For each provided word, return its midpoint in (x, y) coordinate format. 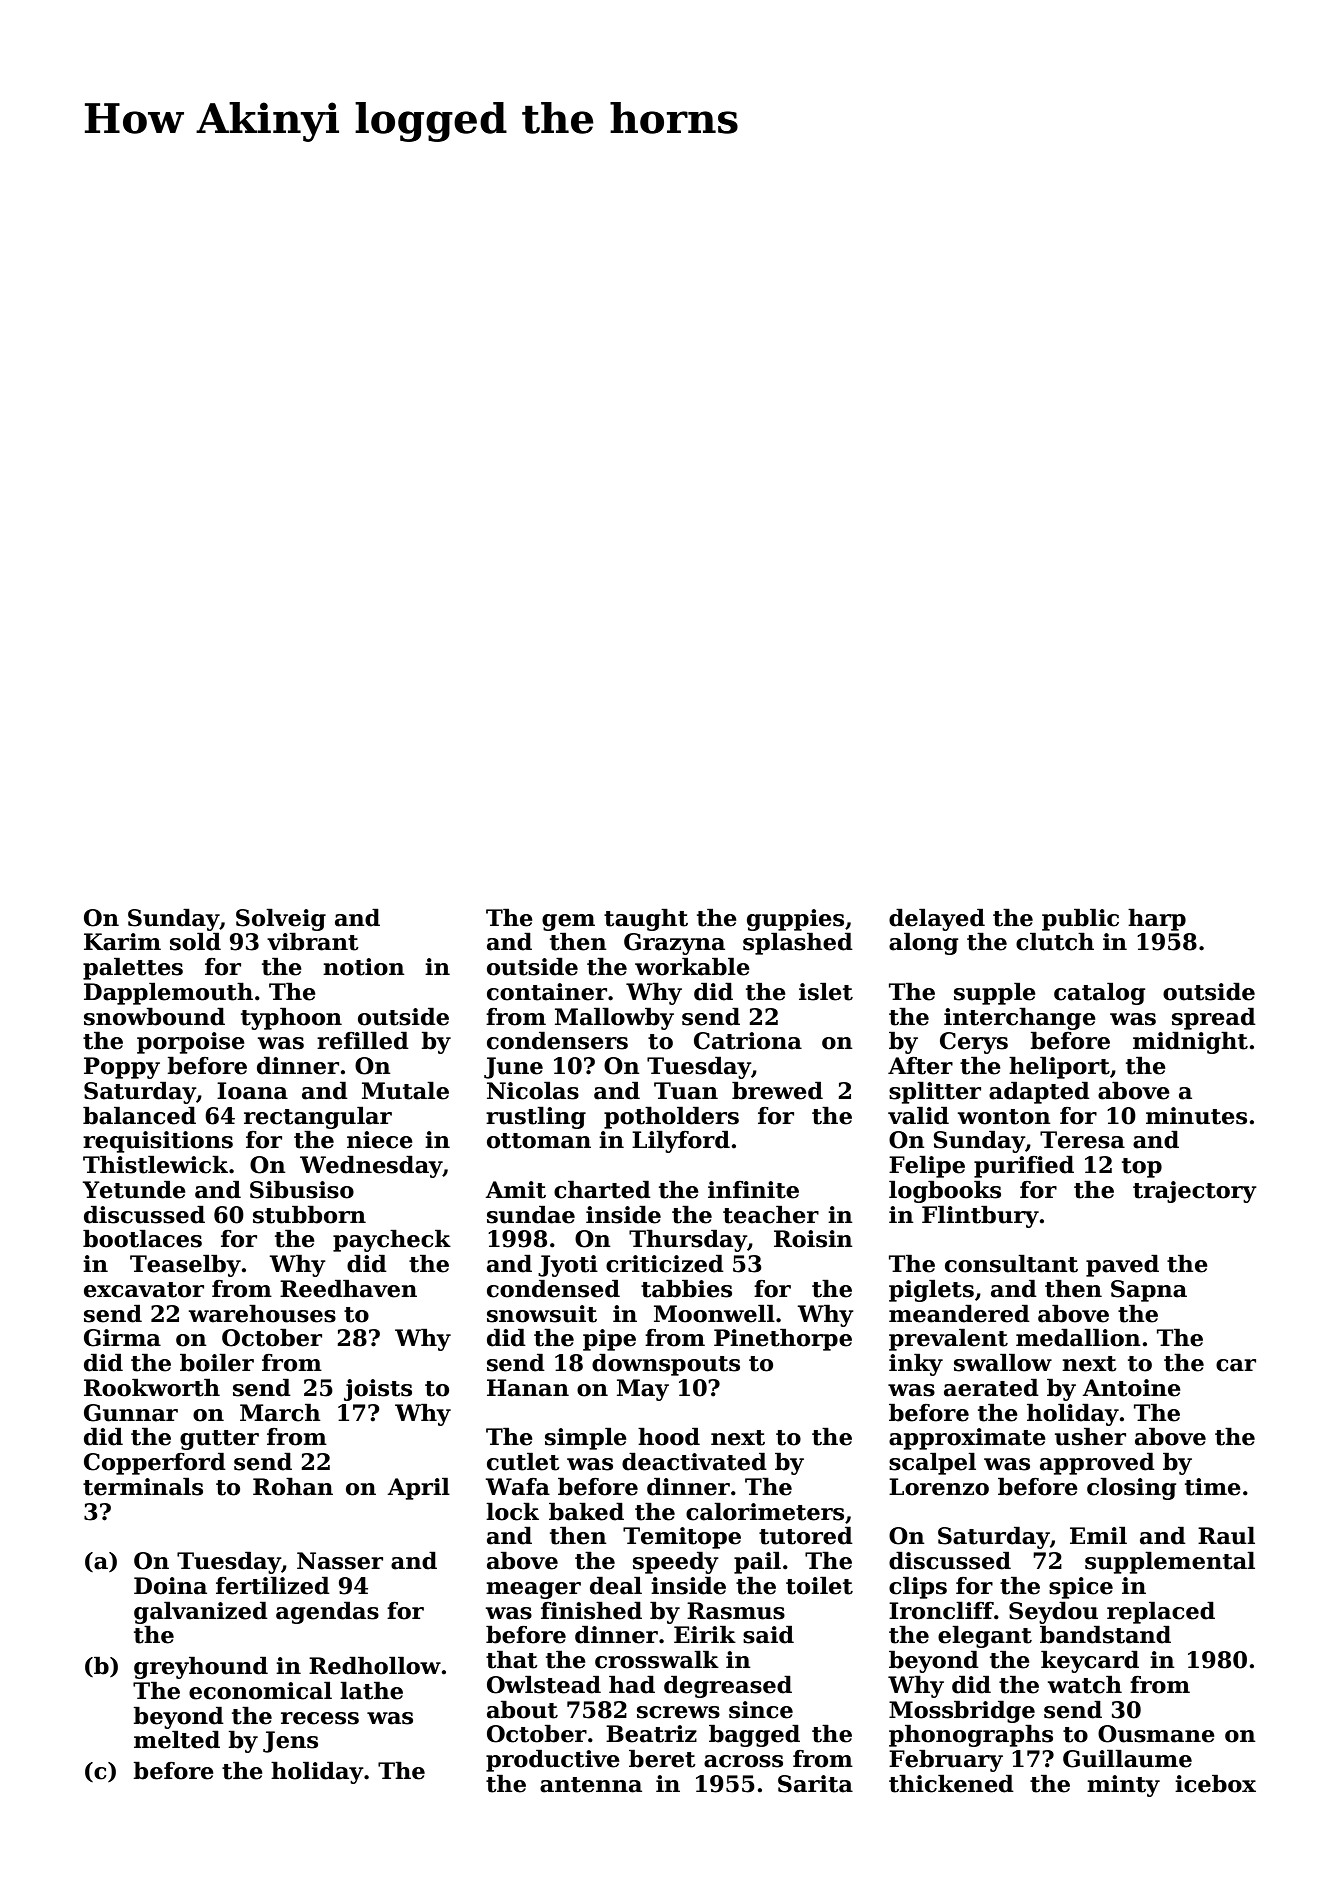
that (512, 1659)
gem (568, 922)
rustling (536, 1117)
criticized (665, 1263)
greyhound (201, 1667)
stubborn (309, 1214)
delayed (937, 919)
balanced (139, 1115)
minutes (1196, 1116)
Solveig (281, 919)
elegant (985, 1636)
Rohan (293, 1486)
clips (918, 1587)
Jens (290, 1742)
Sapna (1149, 1291)
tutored (806, 1535)
